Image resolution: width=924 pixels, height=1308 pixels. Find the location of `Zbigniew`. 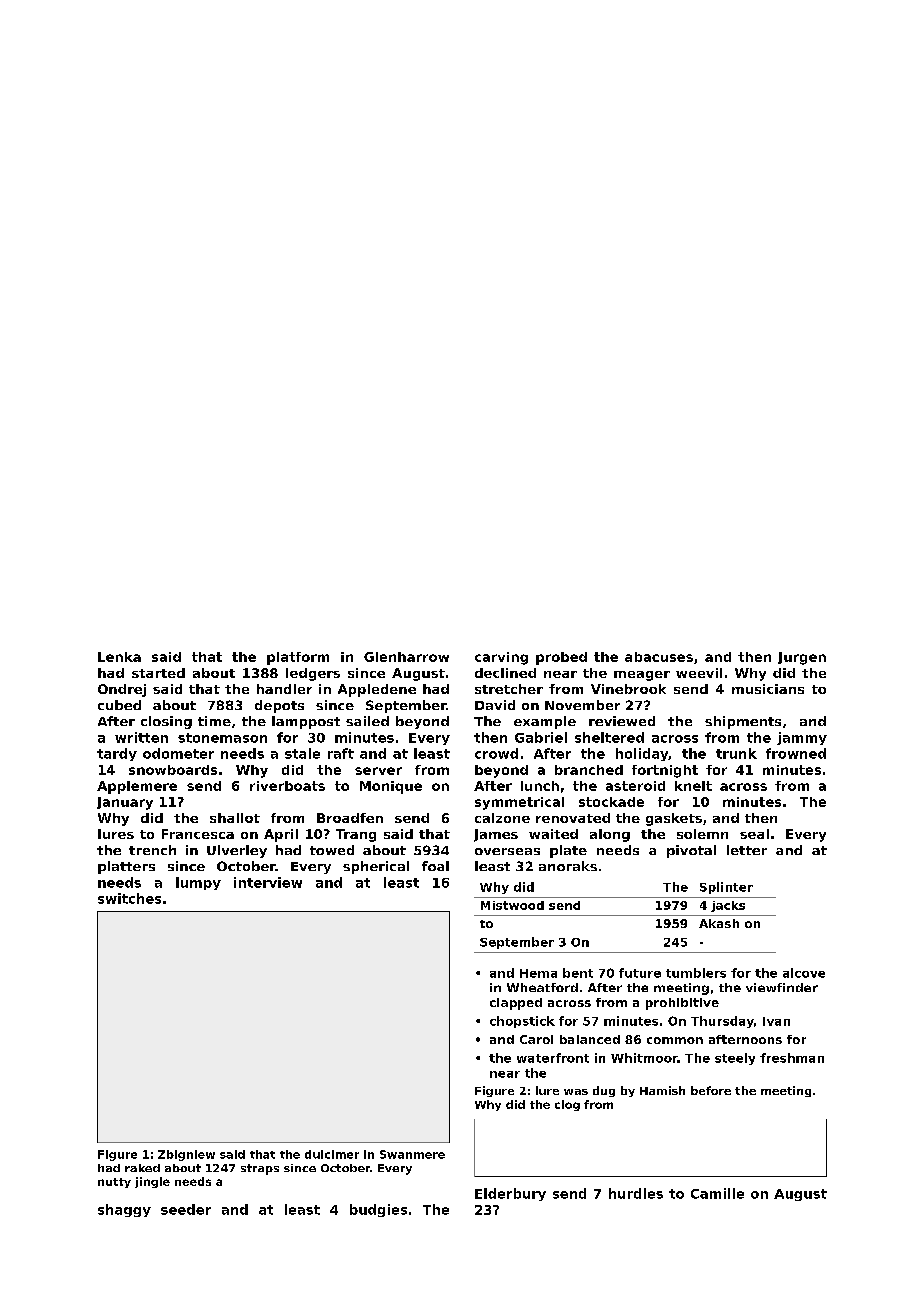

Zbigniew is located at coordinates (186, 1155).
